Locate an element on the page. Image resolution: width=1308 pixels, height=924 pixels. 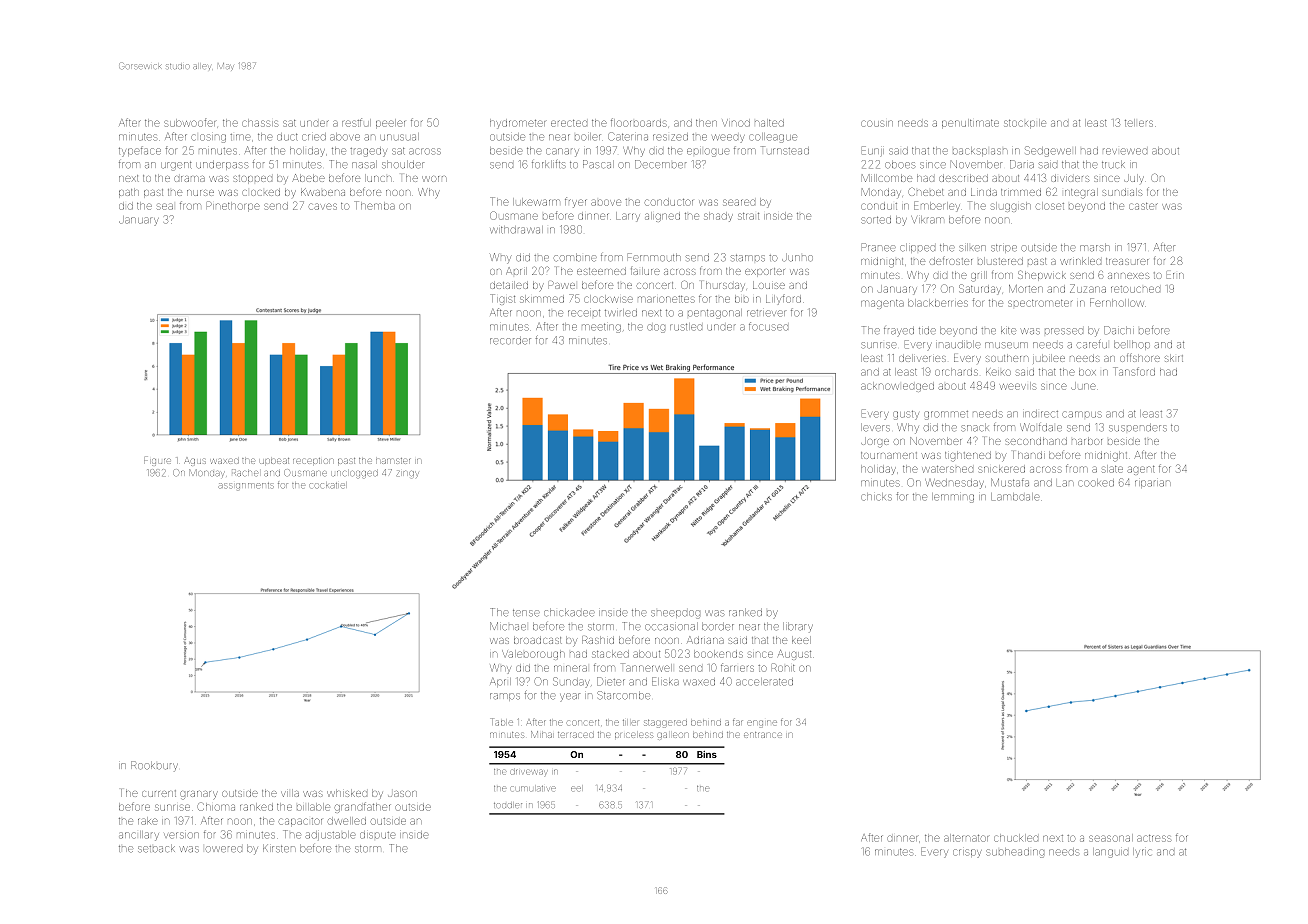
riparian is located at coordinates (1152, 484).
